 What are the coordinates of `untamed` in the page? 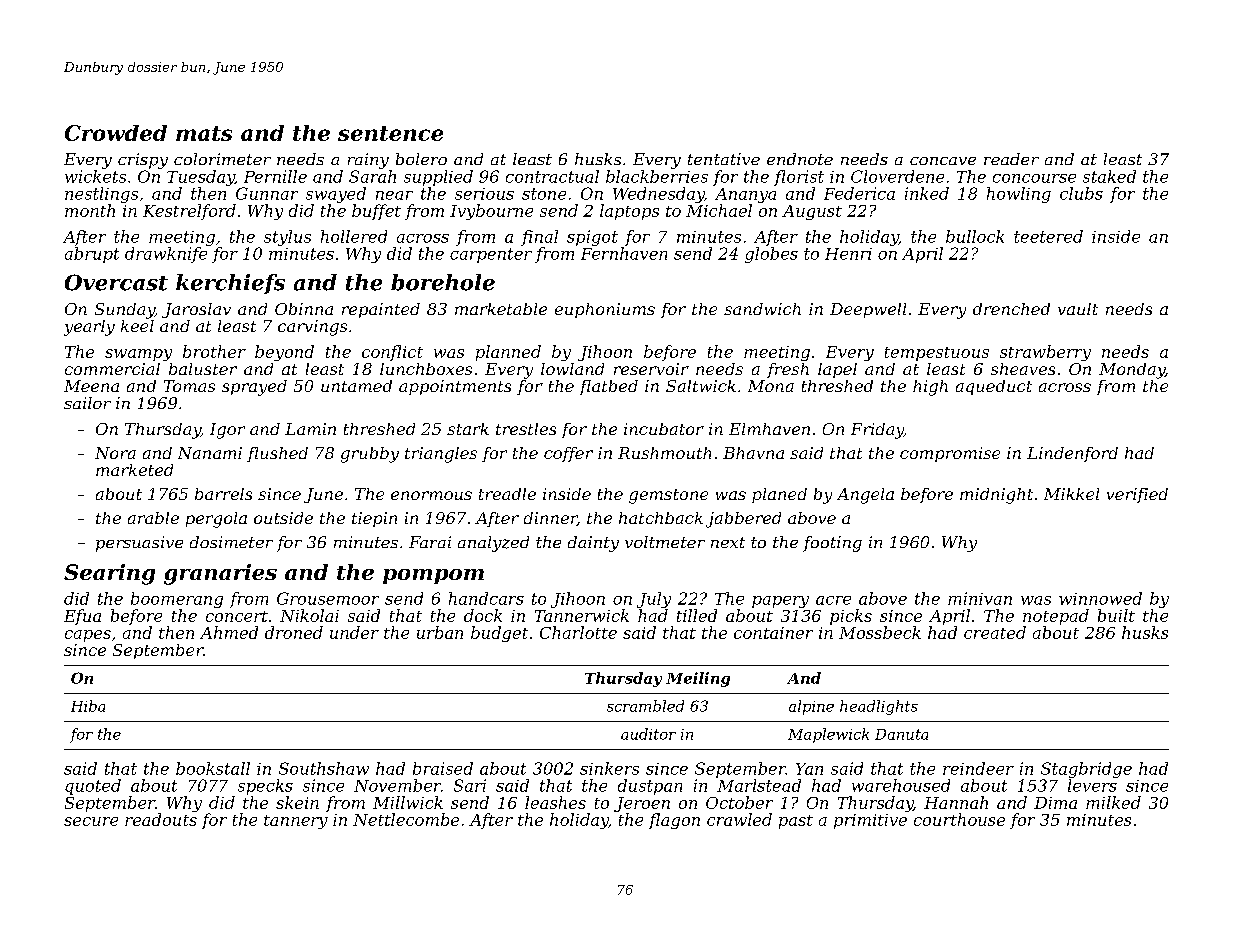 It's located at (356, 386).
